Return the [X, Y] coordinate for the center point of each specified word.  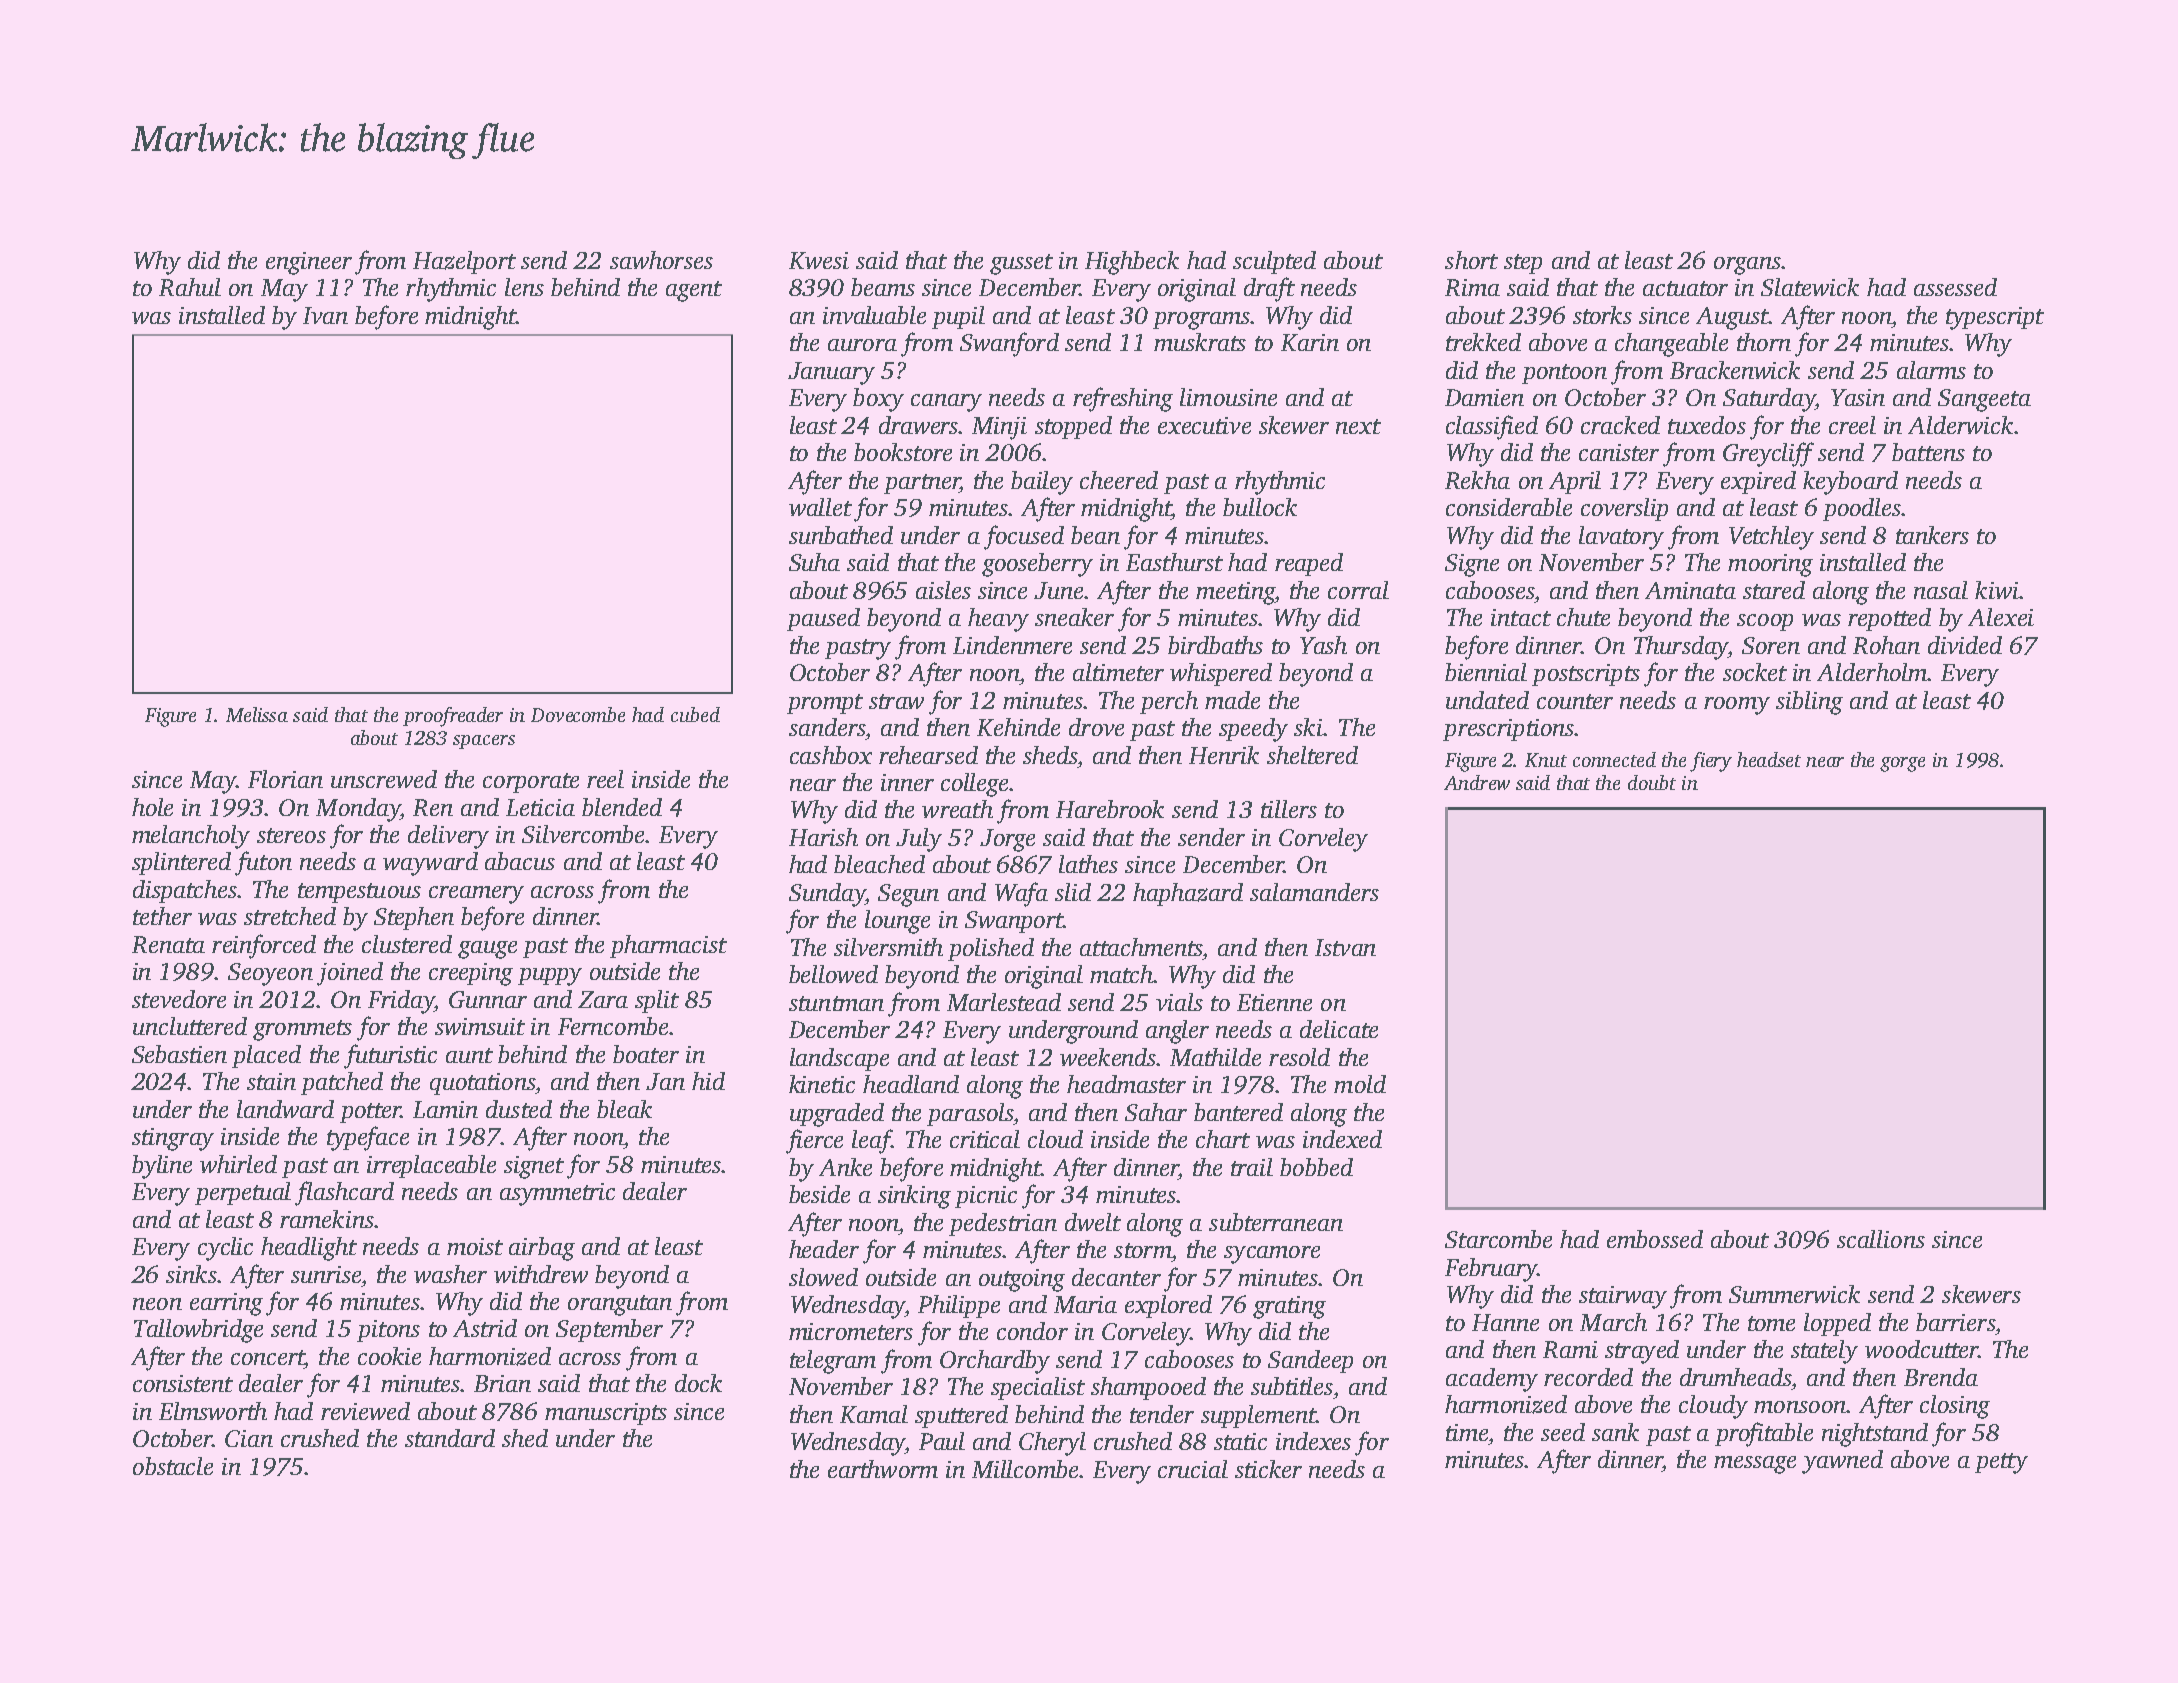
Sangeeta [1984, 400]
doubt [1652, 782]
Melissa [257, 714]
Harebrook [1110, 809]
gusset [1021, 264]
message [1755, 1465]
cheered [1119, 480]
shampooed [1148, 1388]
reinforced [264, 946]
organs [1747, 266]
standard [450, 1438]
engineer [309, 263]
